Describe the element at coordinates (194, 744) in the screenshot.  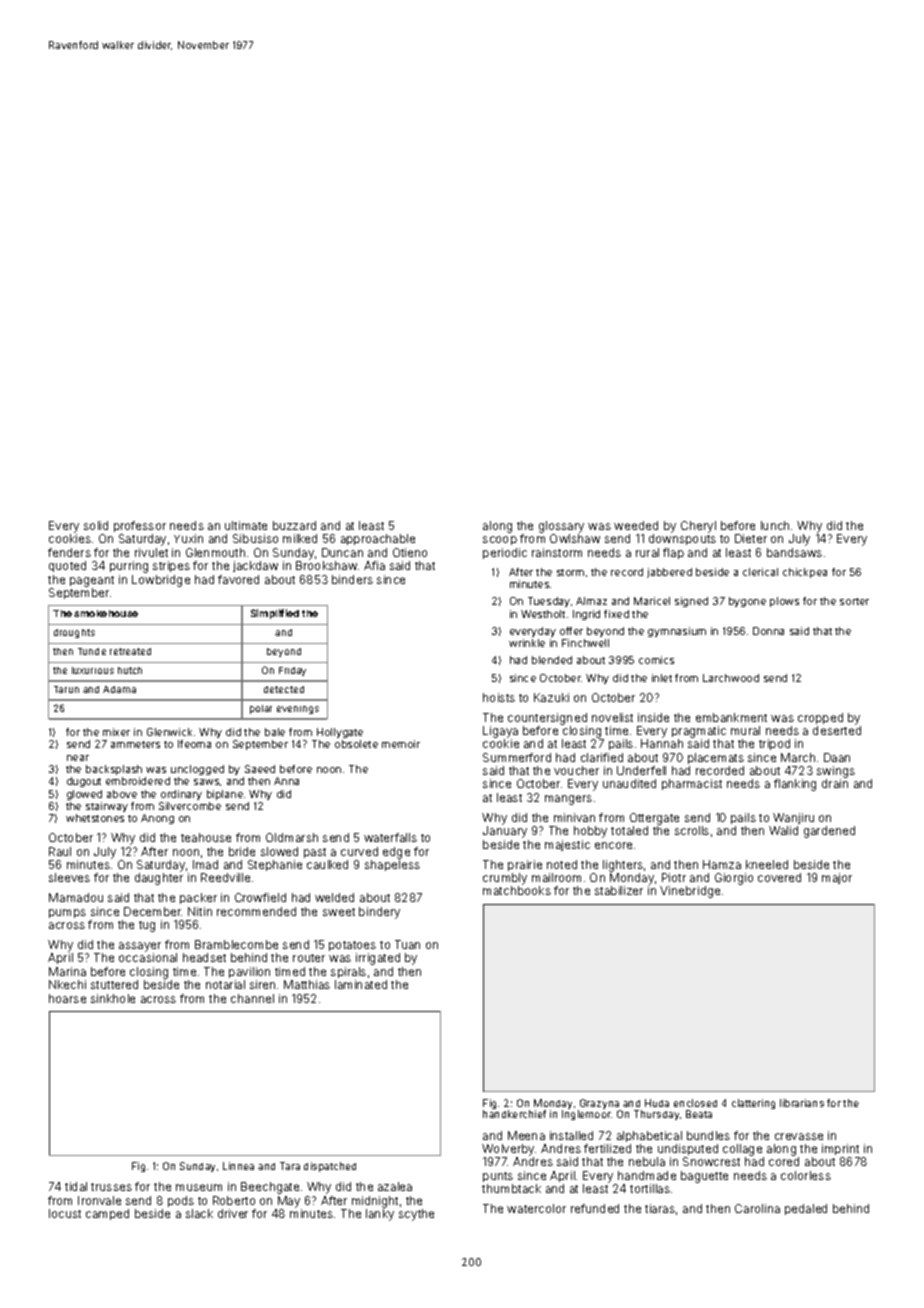
I see `Ifeoma` at that location.
